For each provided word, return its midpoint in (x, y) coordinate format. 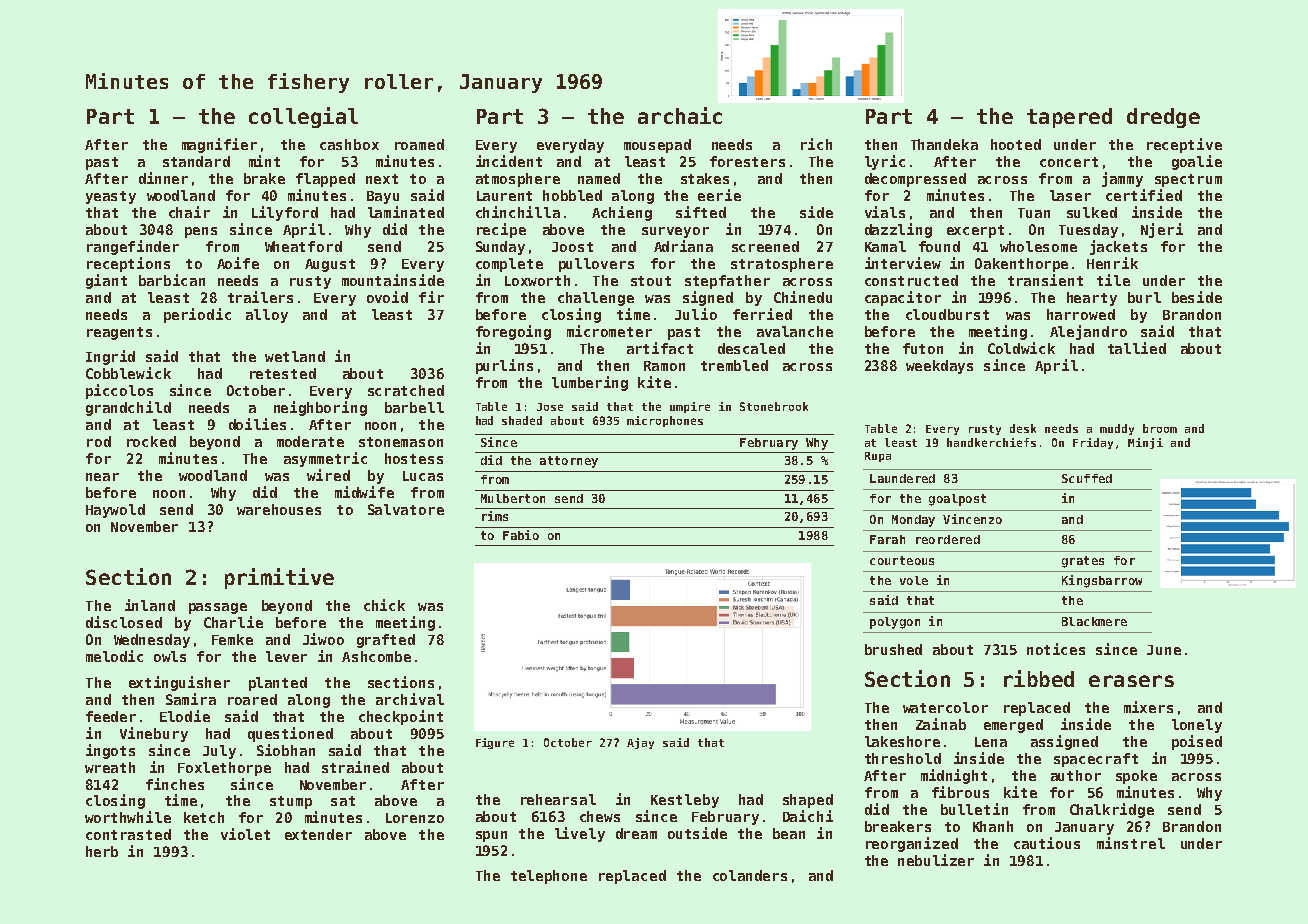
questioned (290, 734)
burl (1144, 297)
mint (264, 161)
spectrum (1188, 180)
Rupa (878, 457)
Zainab (941, 724)
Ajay (640, 743)
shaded (522, 420)
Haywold (115, 511)
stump (291, 802)
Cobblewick (128, 373)
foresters (747, 161)
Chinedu (803, 297)
